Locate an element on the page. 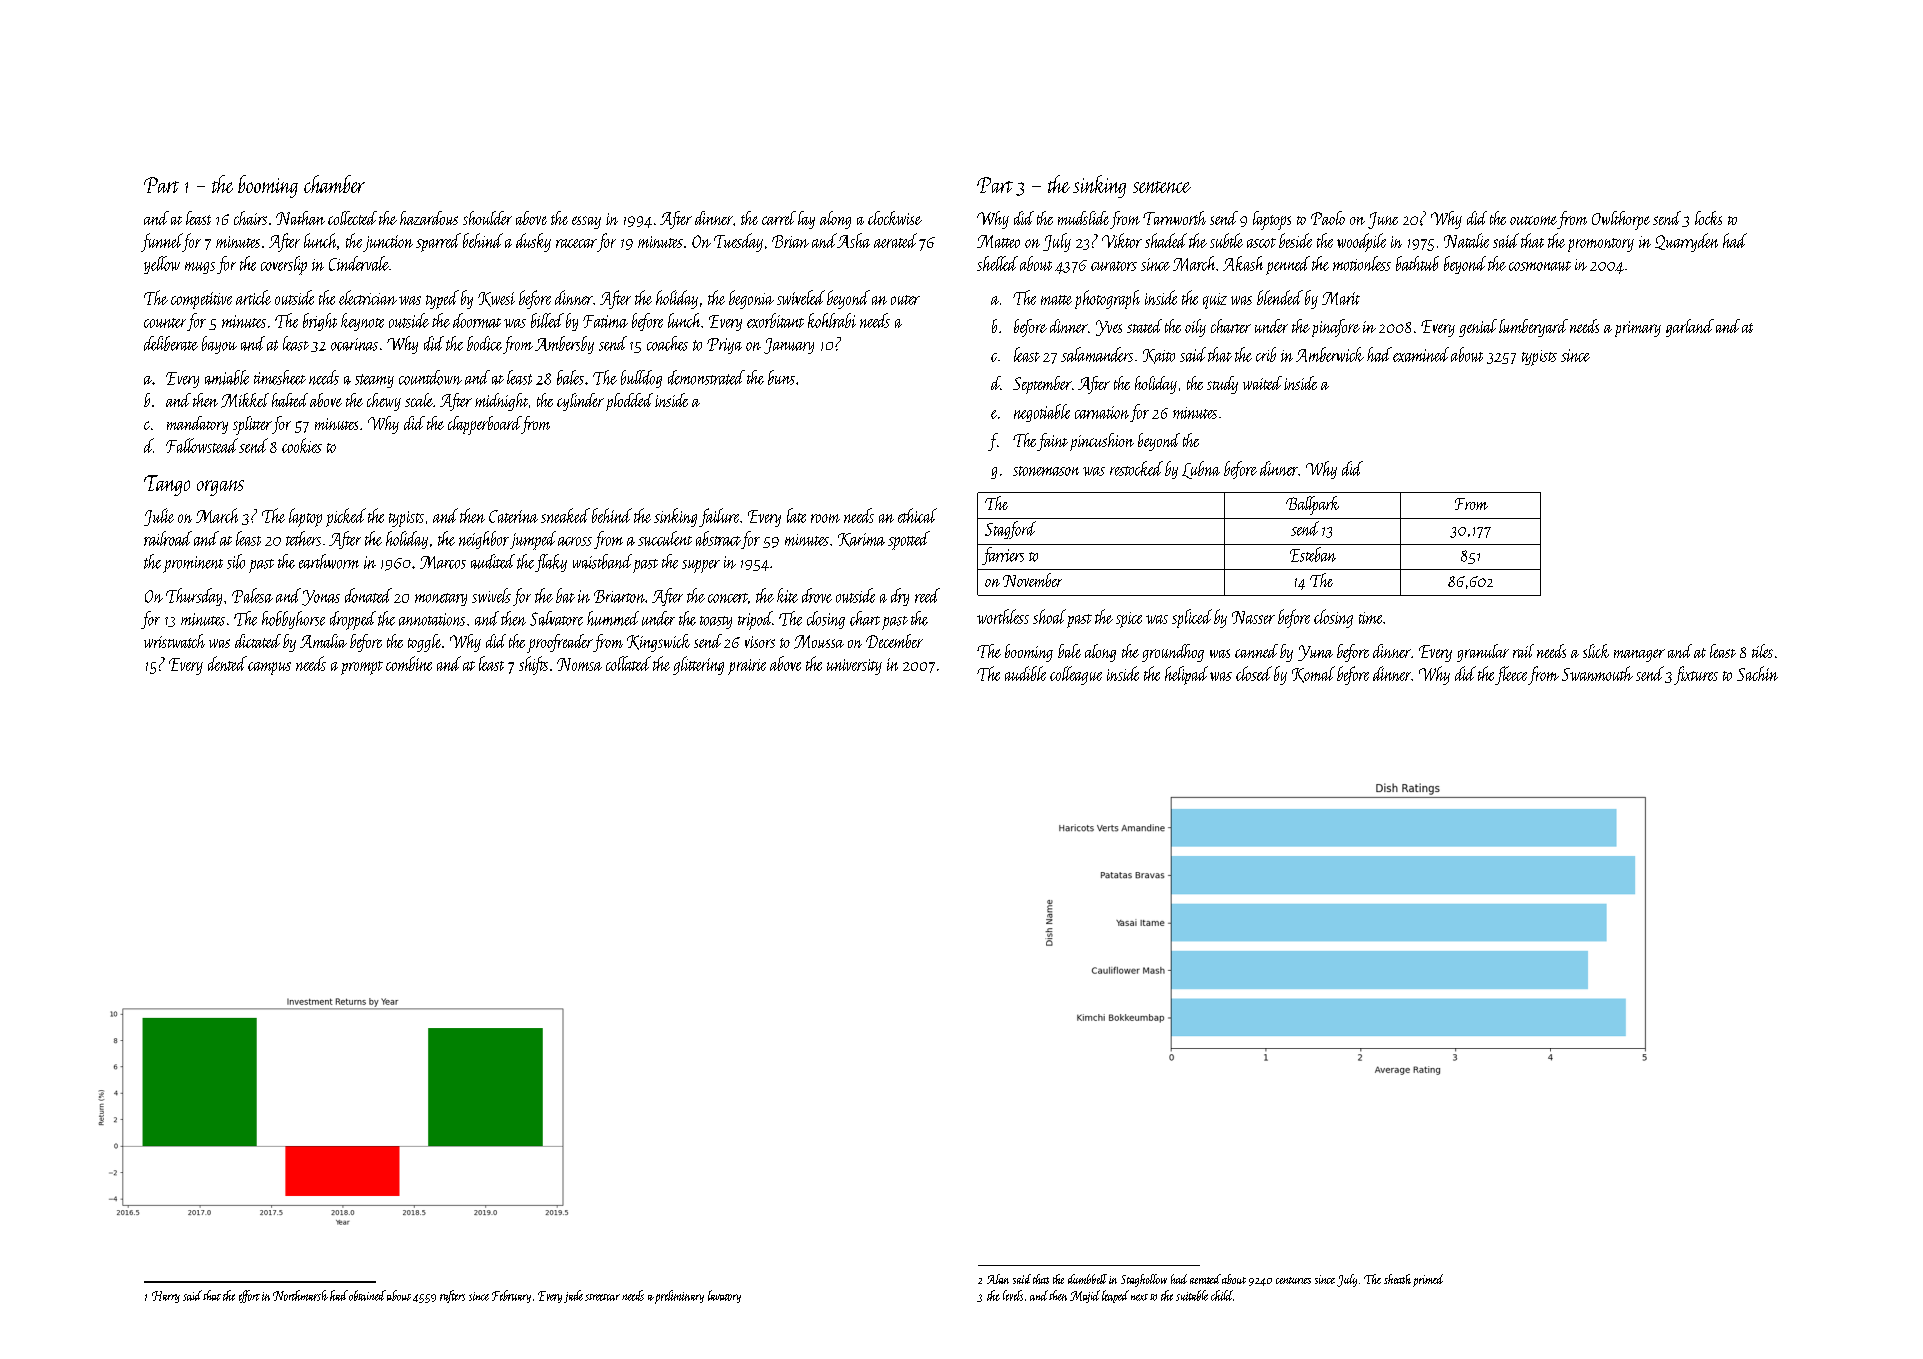  carrel is located at coordinates (779, 218).
